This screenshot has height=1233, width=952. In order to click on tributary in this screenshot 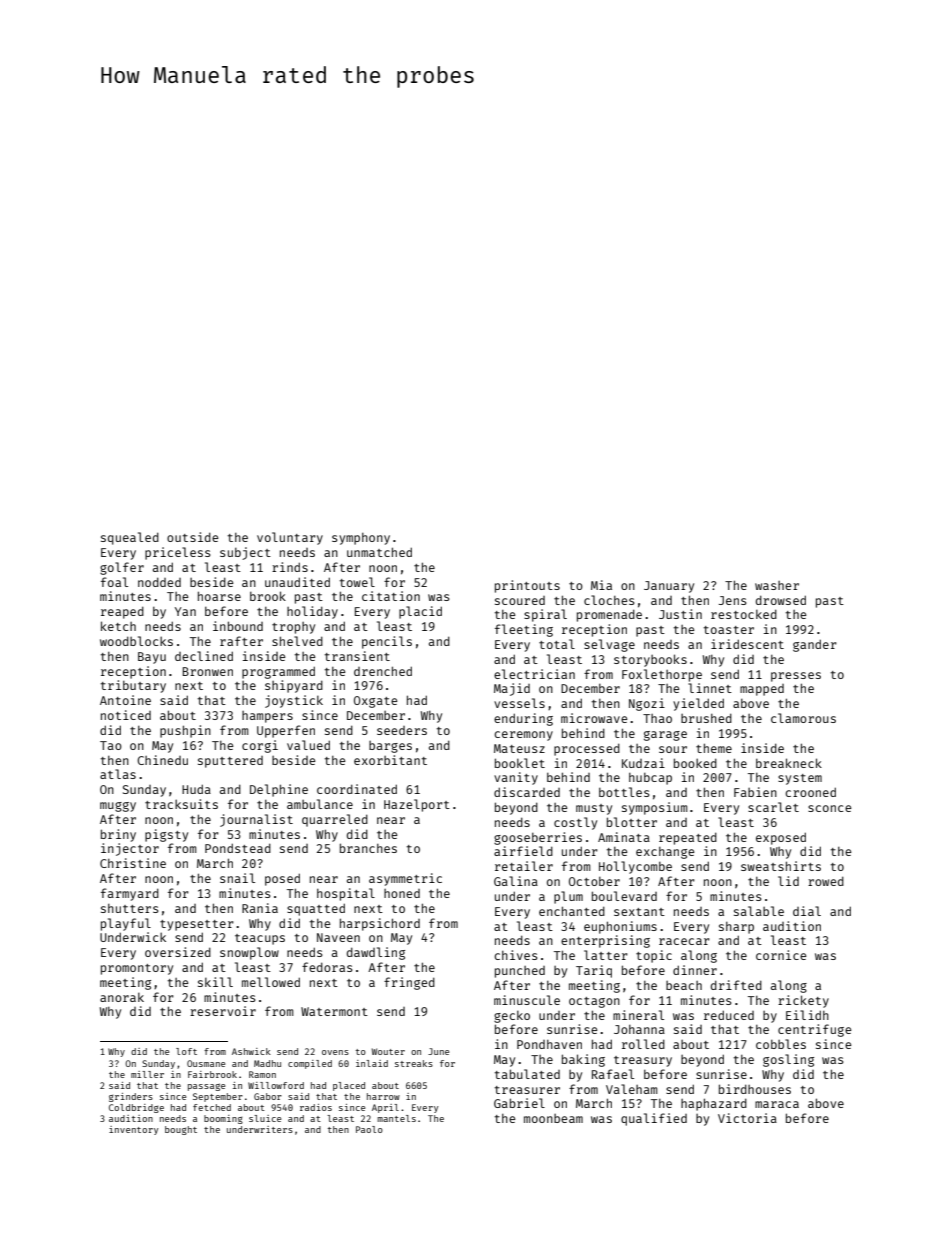, I will do `click(133, 686)`.
